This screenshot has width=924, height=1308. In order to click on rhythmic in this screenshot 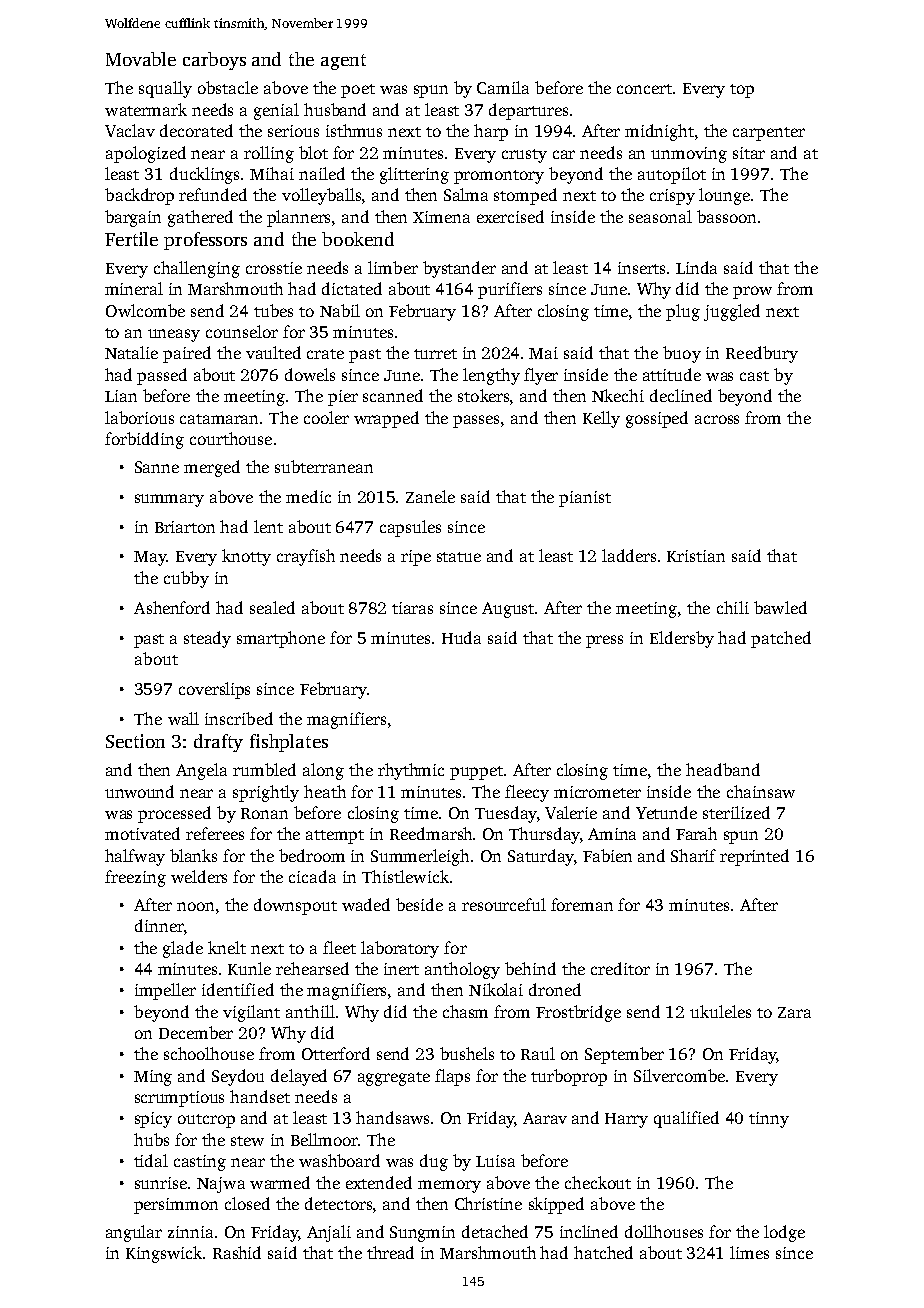, I will do `click(411, 771)`.
